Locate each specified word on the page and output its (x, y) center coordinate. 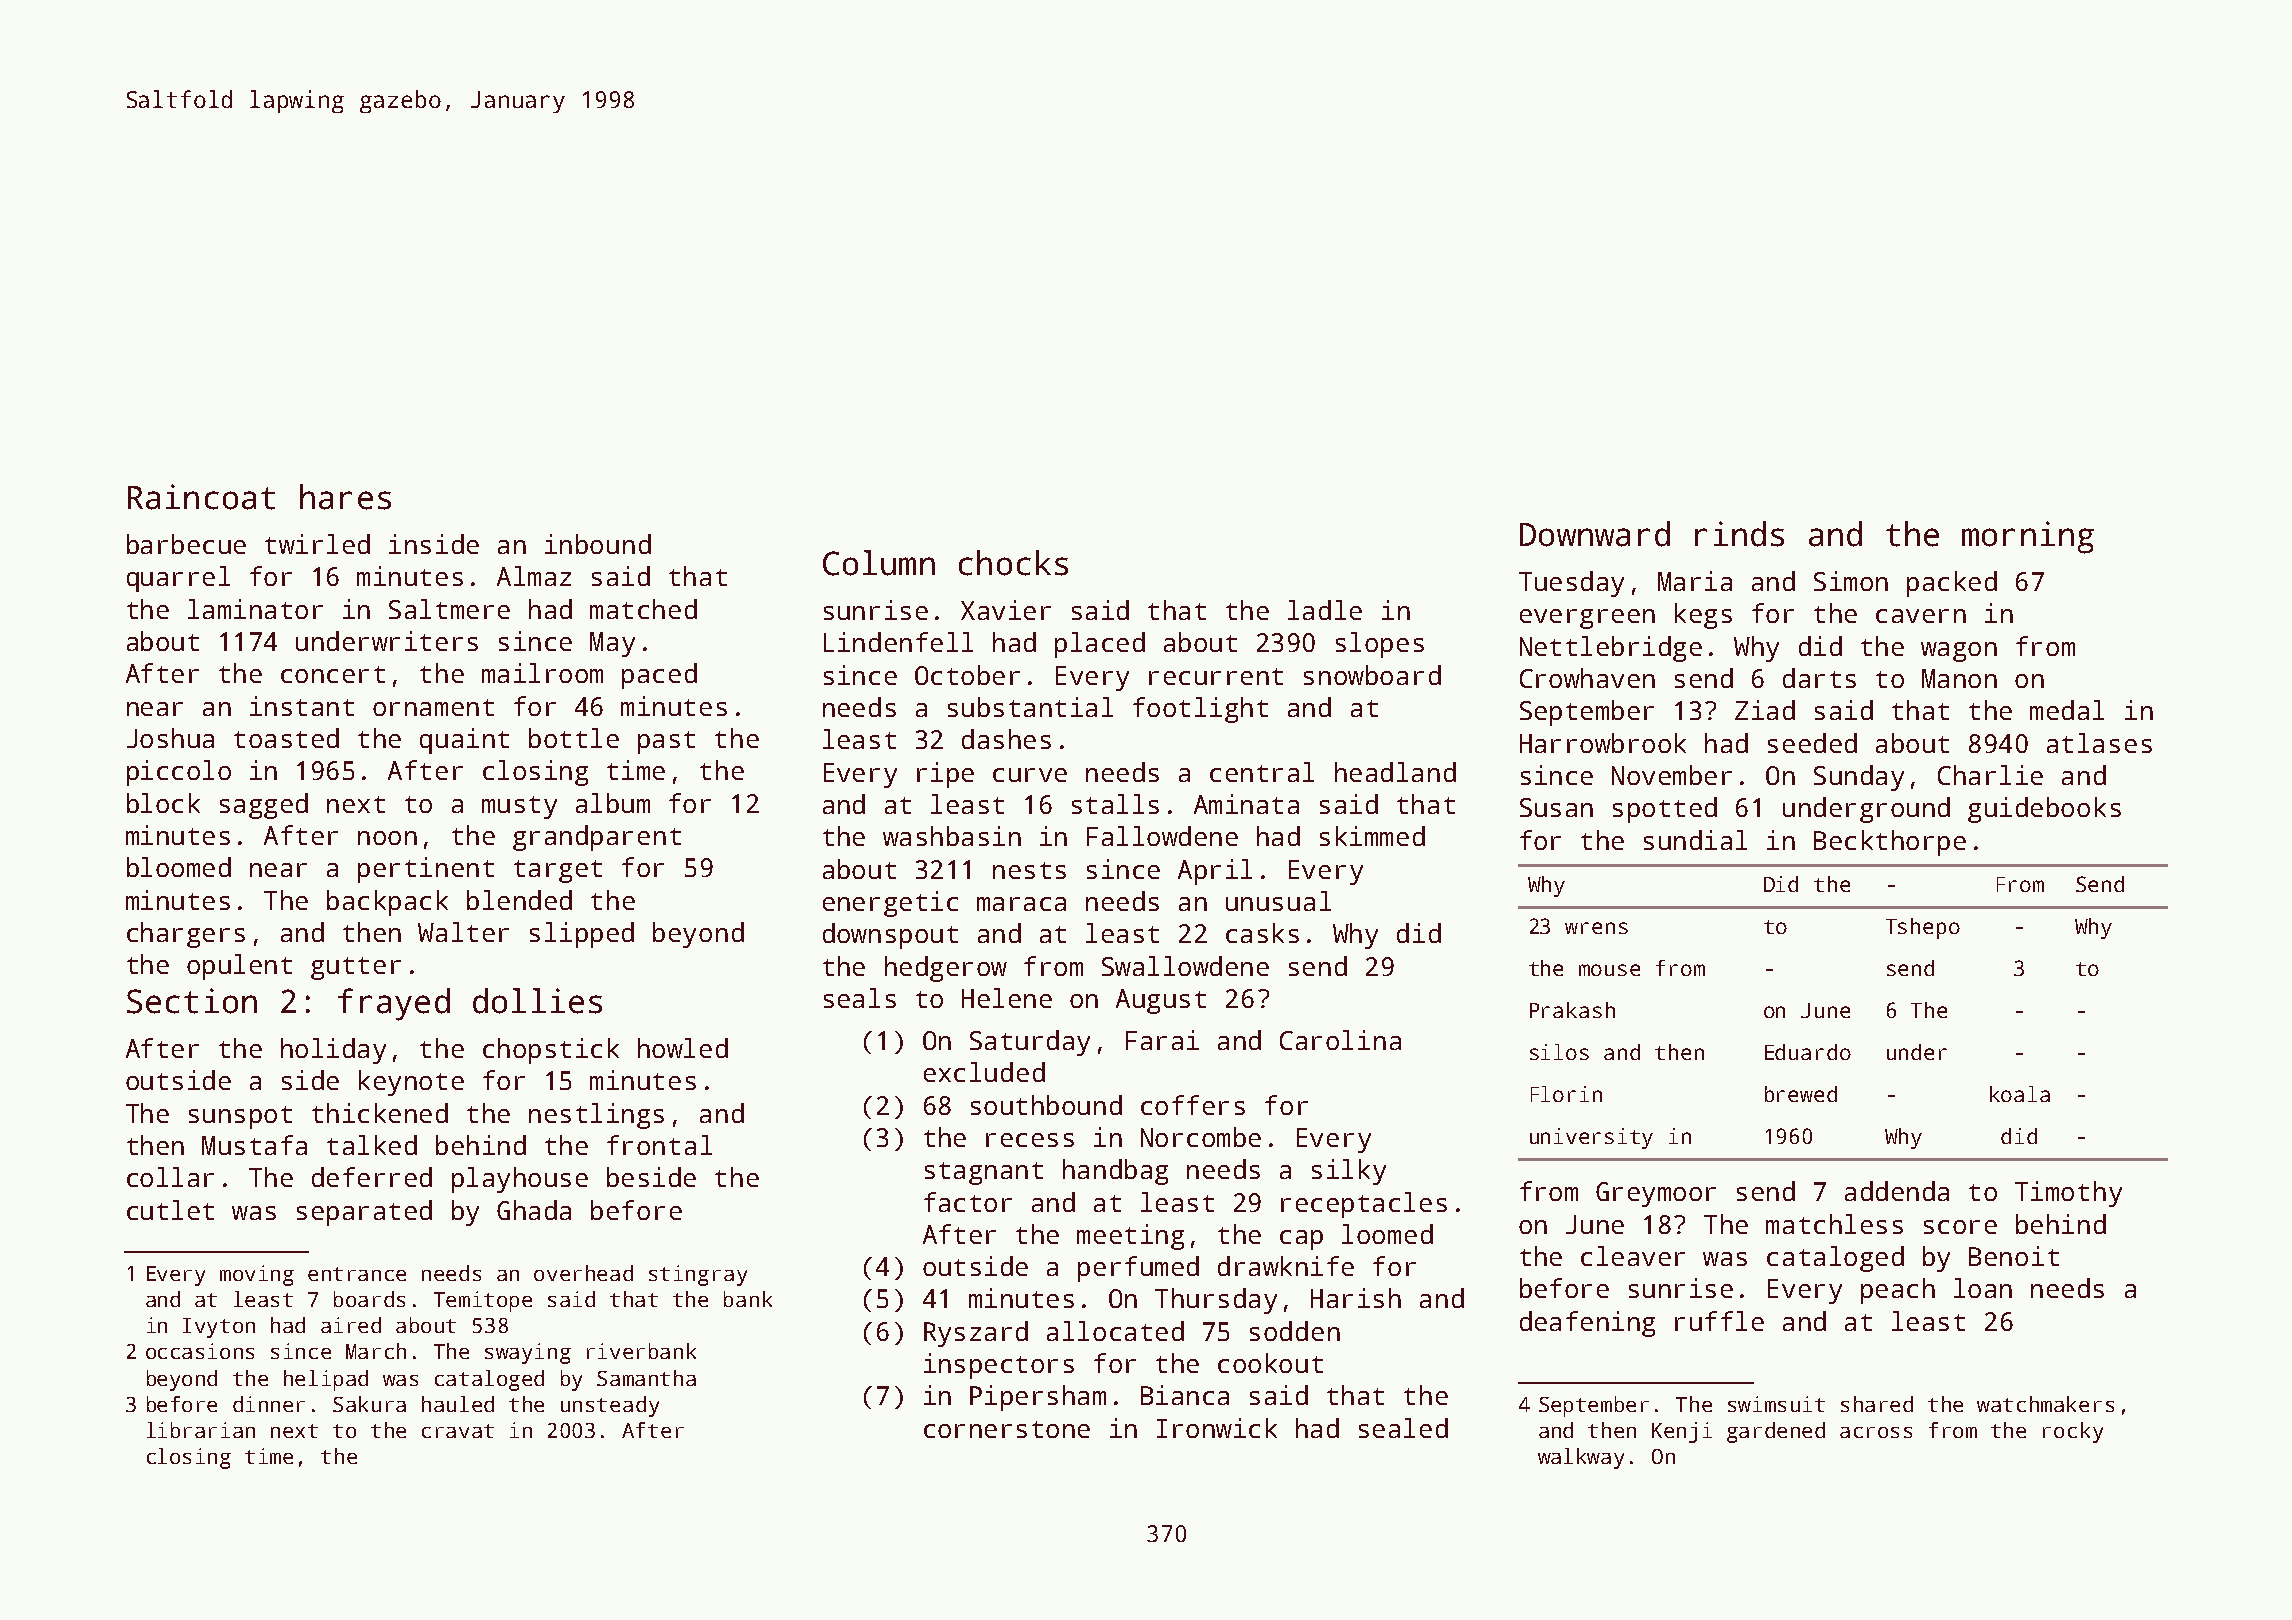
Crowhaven (1587, 678)
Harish (1356, 1298)
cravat (458, 1431)
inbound (598, 544)
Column (879, 563)
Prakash (1572, 1010)
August (1161, 1001)
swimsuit (1776, 1404)
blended (519, 900)
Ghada (534, 1210)
